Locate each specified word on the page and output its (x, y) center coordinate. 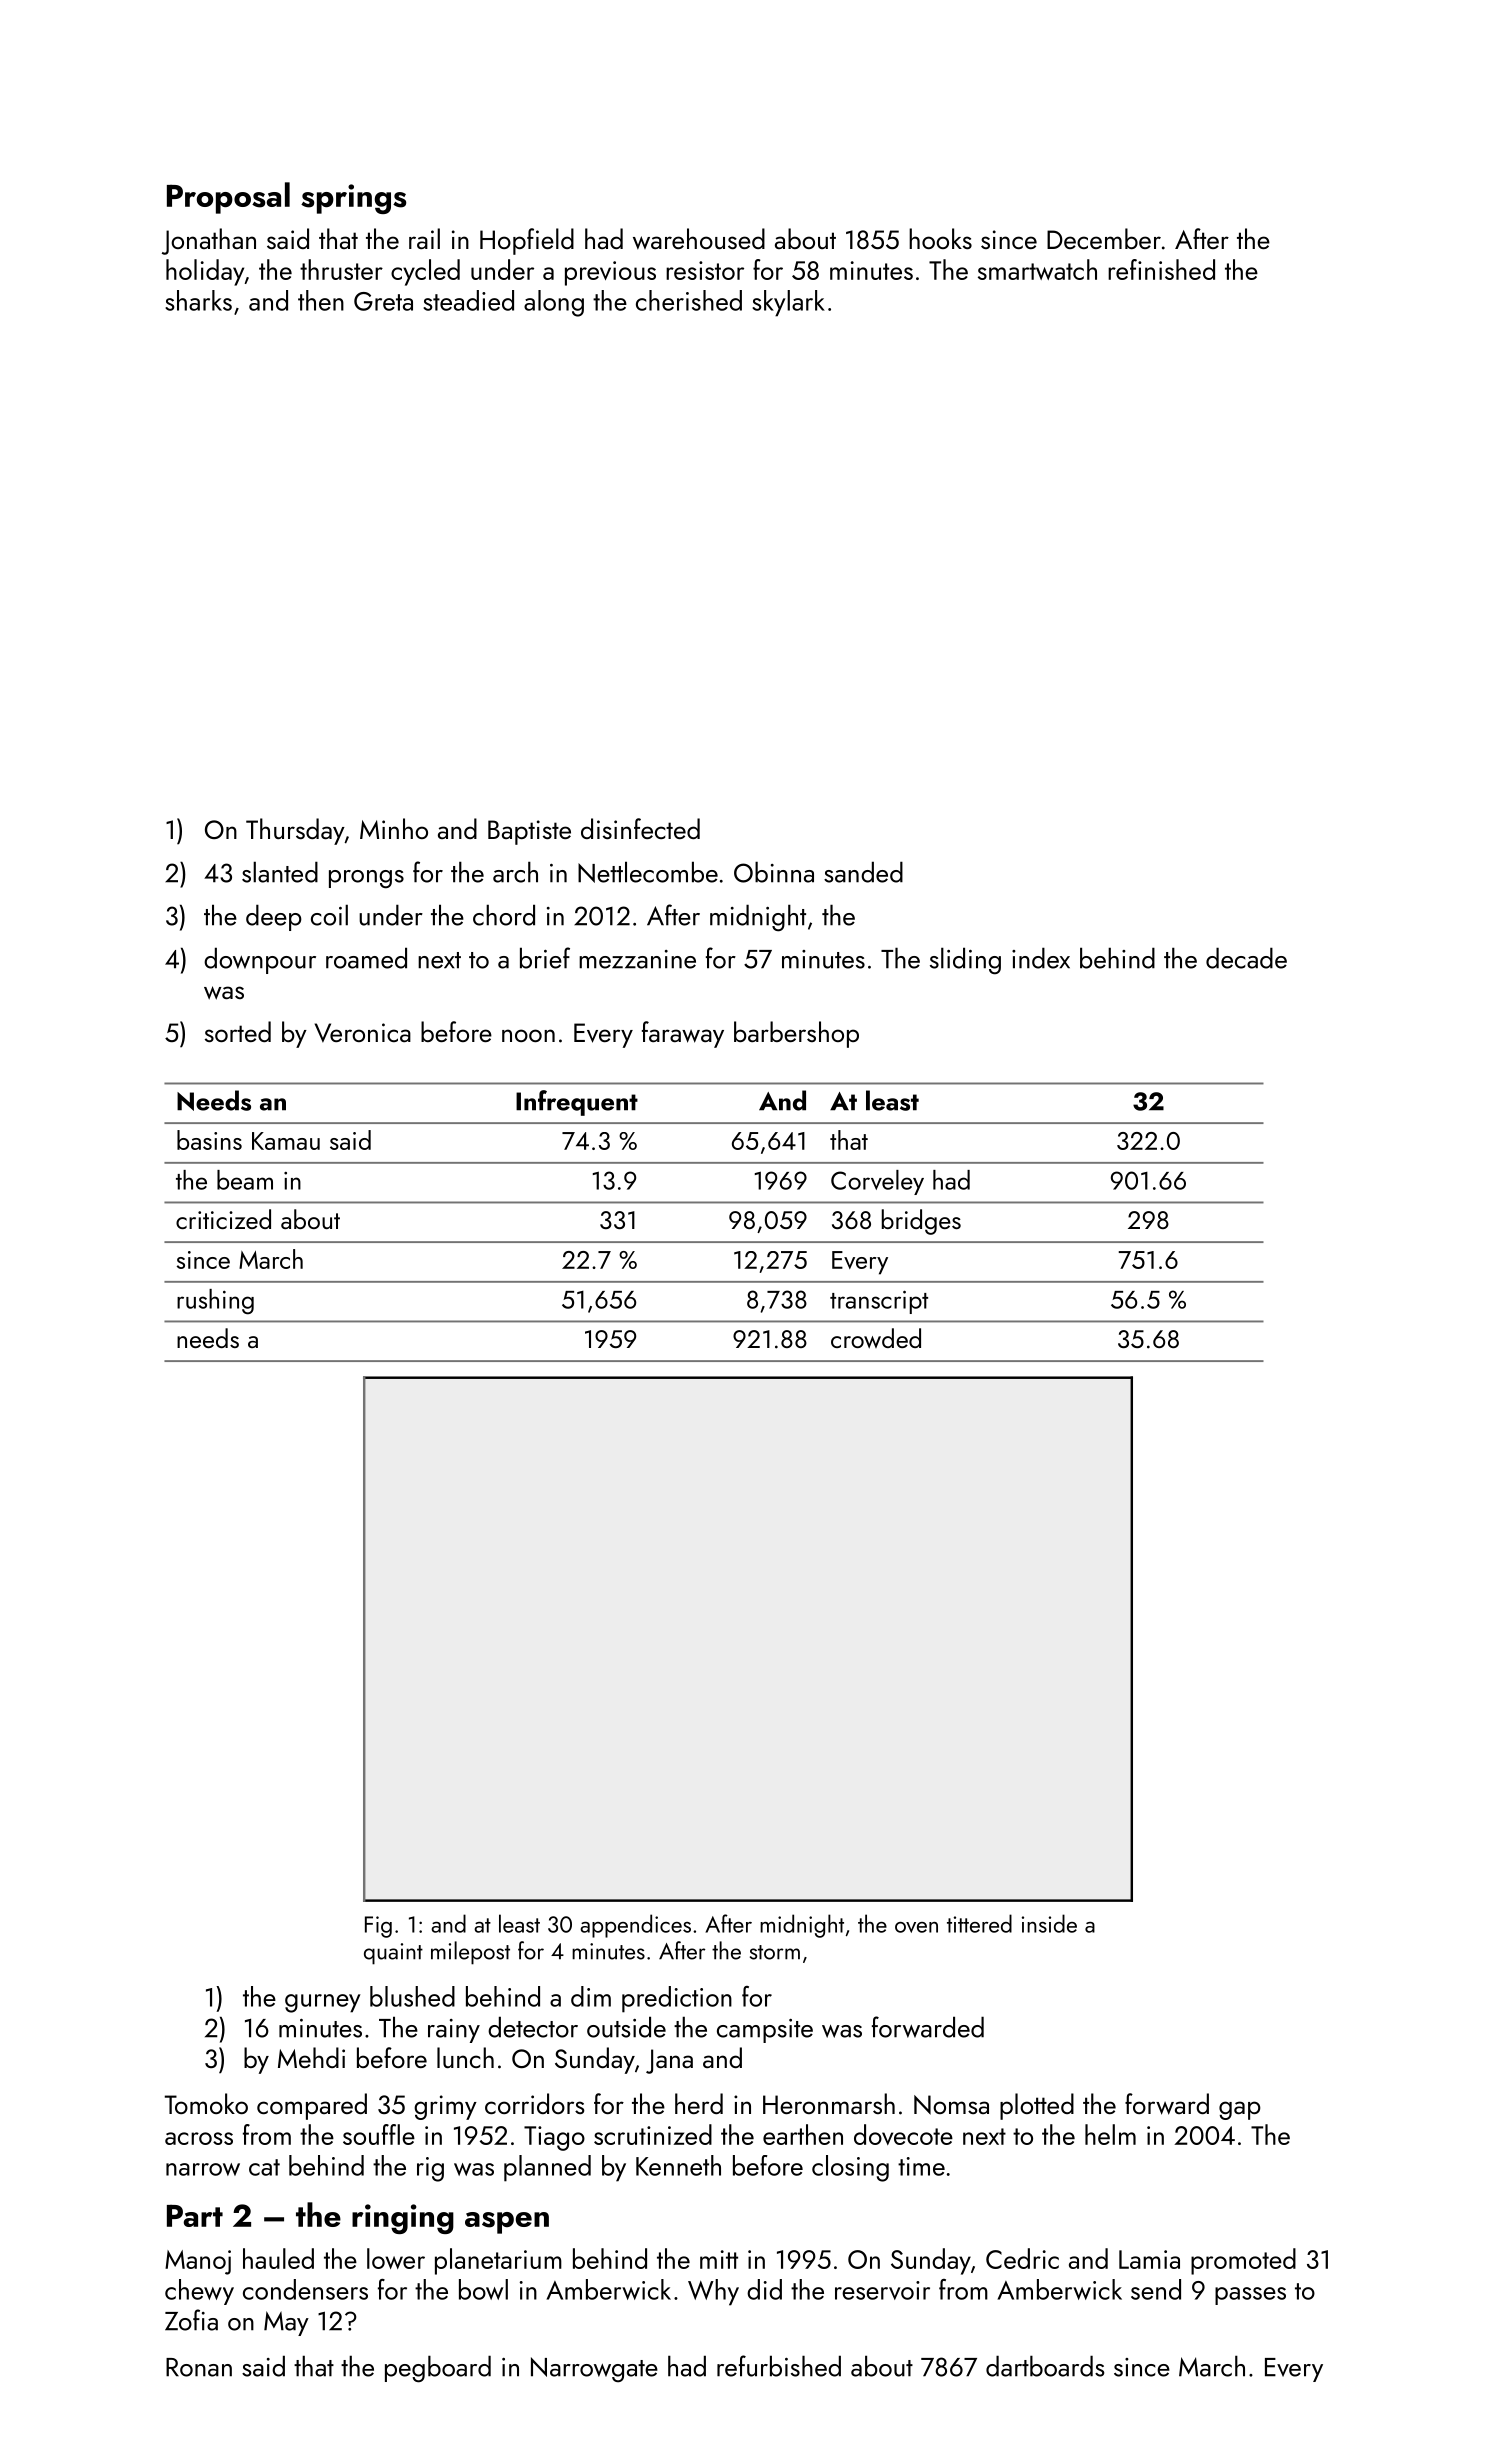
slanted (280, 872)
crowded (876, 1338)
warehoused (699, 239)
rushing (215, 1302)
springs (353, 199)
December (1104, 238)
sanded (863, 872)
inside (1049, 1923)
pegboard (438, 2369)
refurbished (779, 2366)
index (1041, 958)
